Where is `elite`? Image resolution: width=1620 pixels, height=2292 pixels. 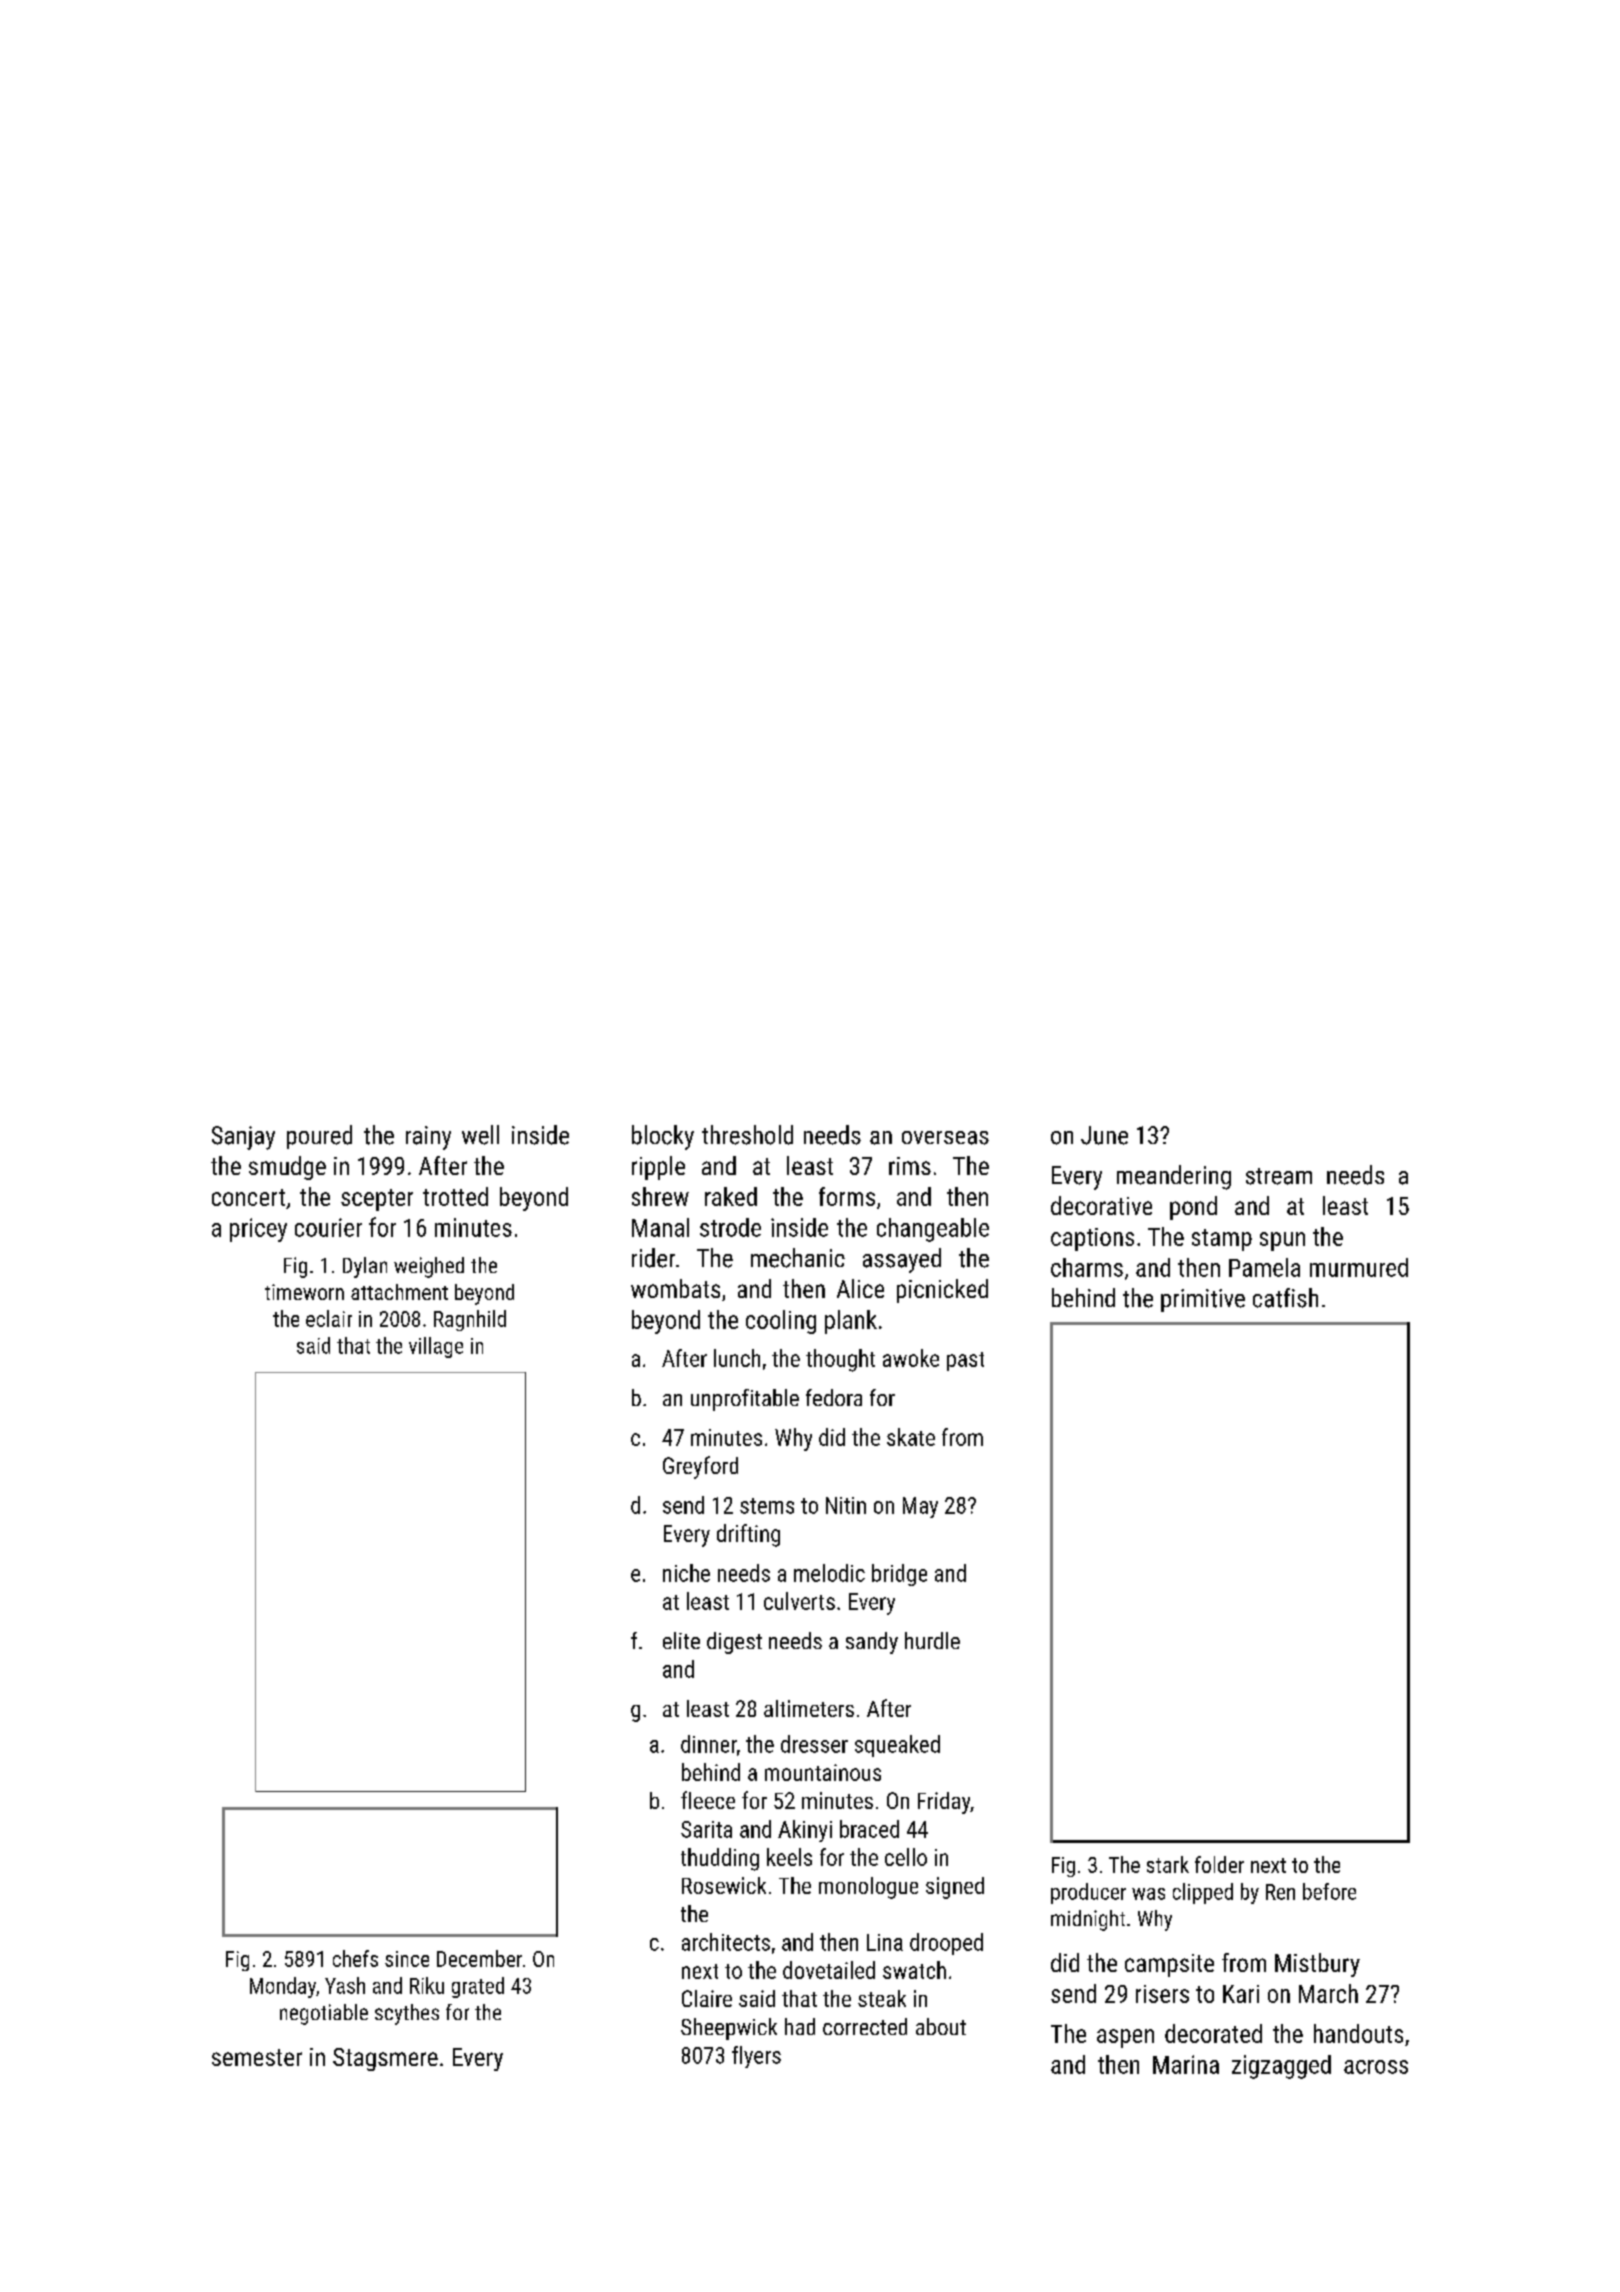
elite is located at coordinates (681, 1640).
